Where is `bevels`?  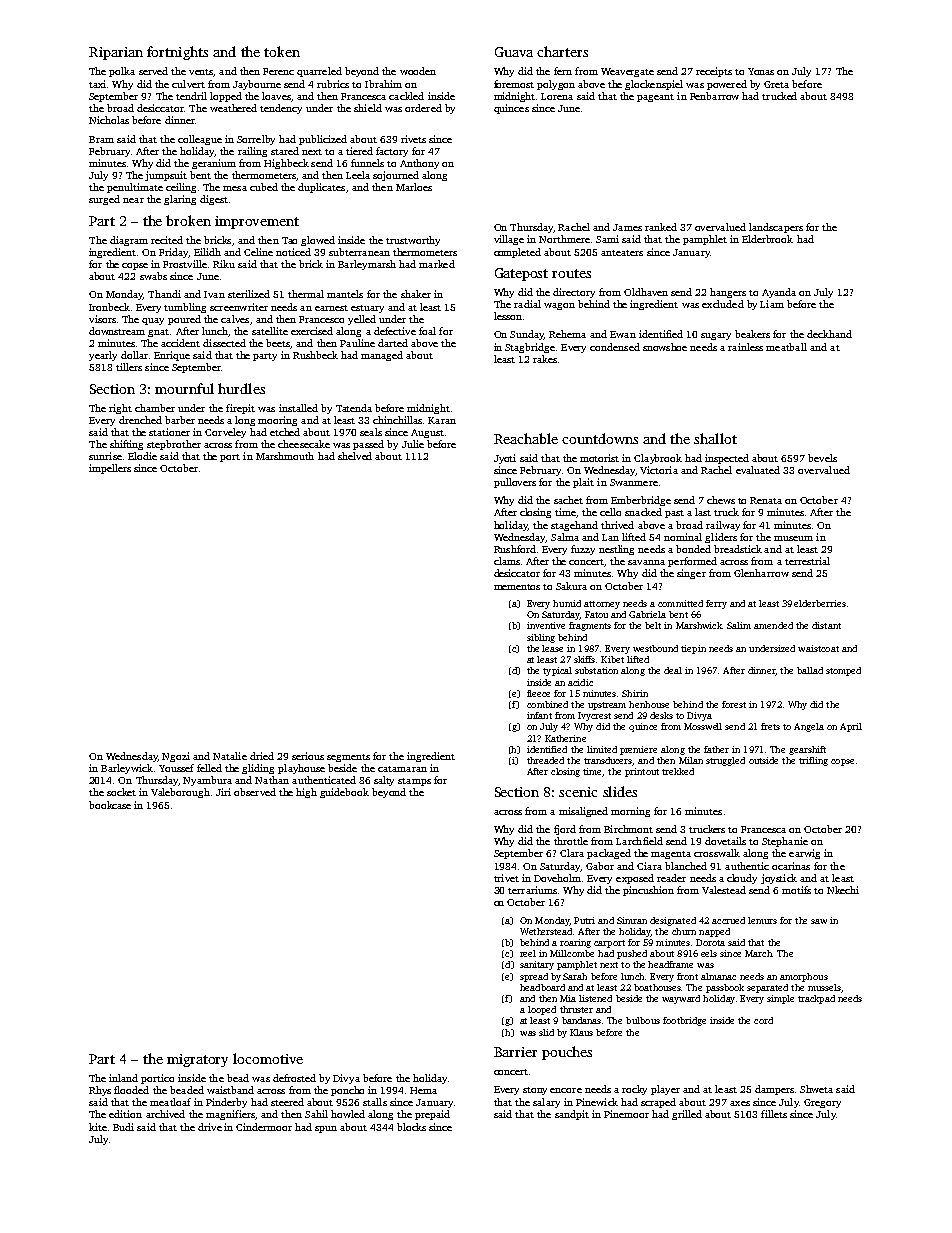
bevels is located at coordinates (822, 458).
